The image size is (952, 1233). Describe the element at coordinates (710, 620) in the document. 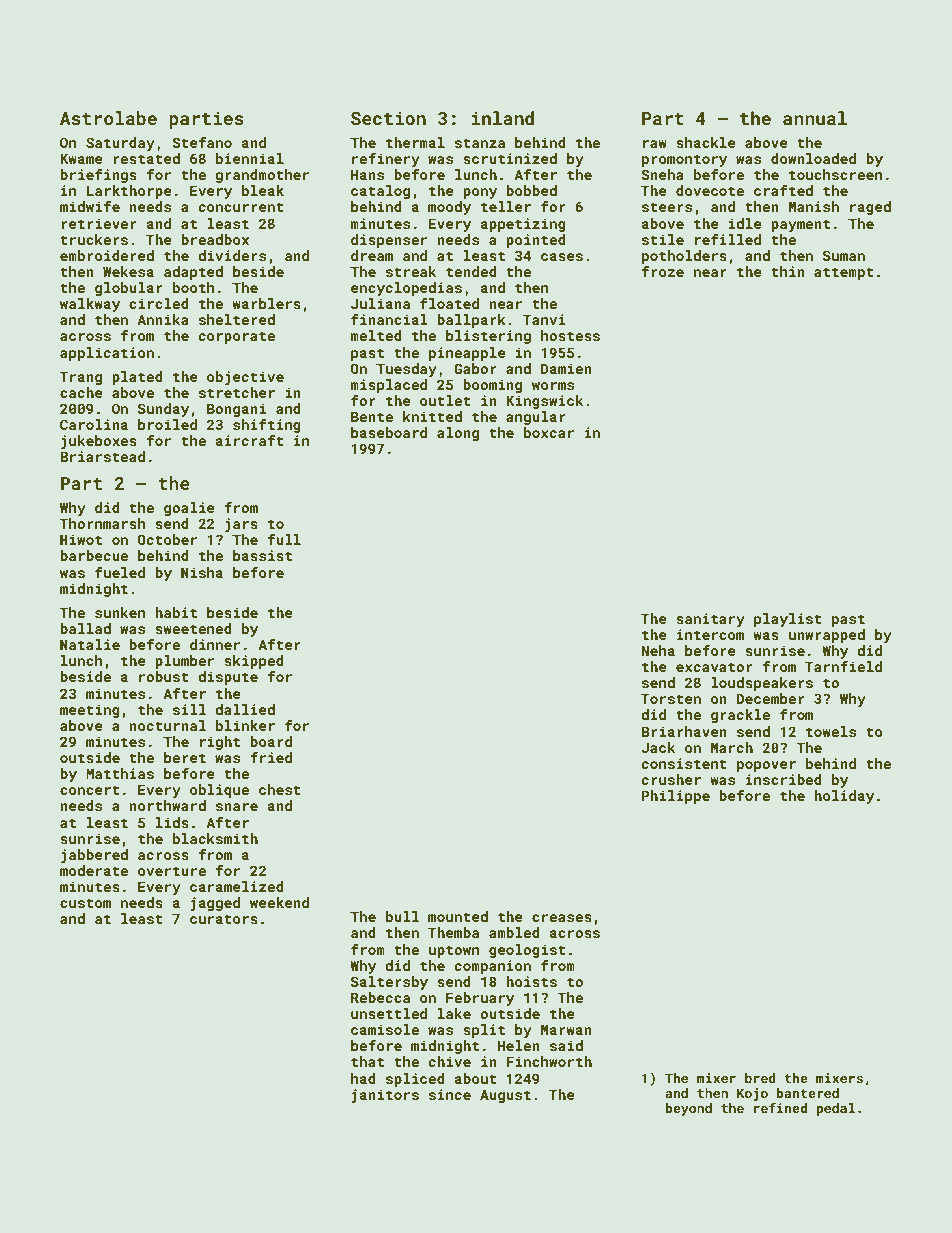

I see `sanitary` at that location.
